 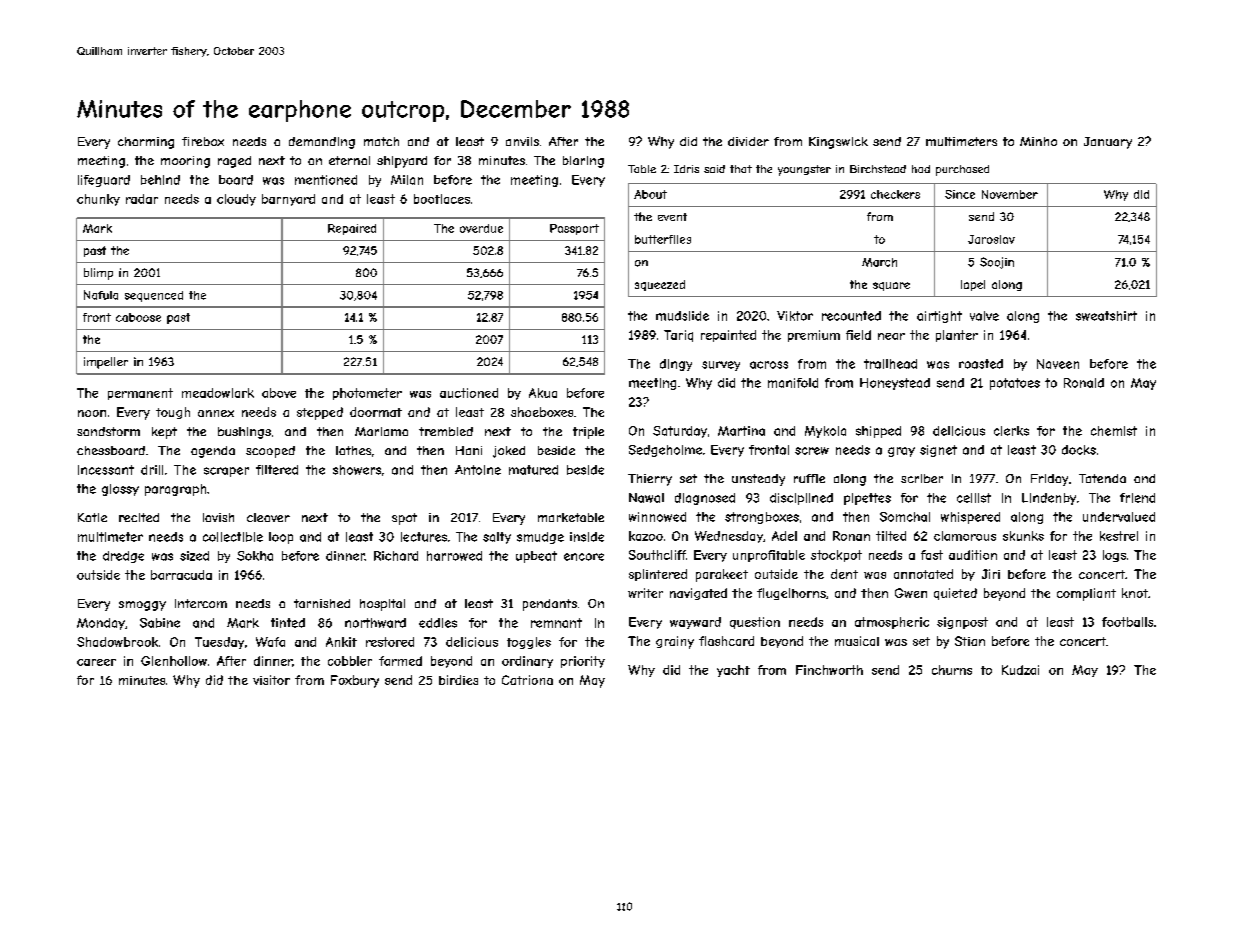 What do you see at coordinates (1038, 141) in the screenshot?
I see `Minho` at bounding box center [1038, 141].
